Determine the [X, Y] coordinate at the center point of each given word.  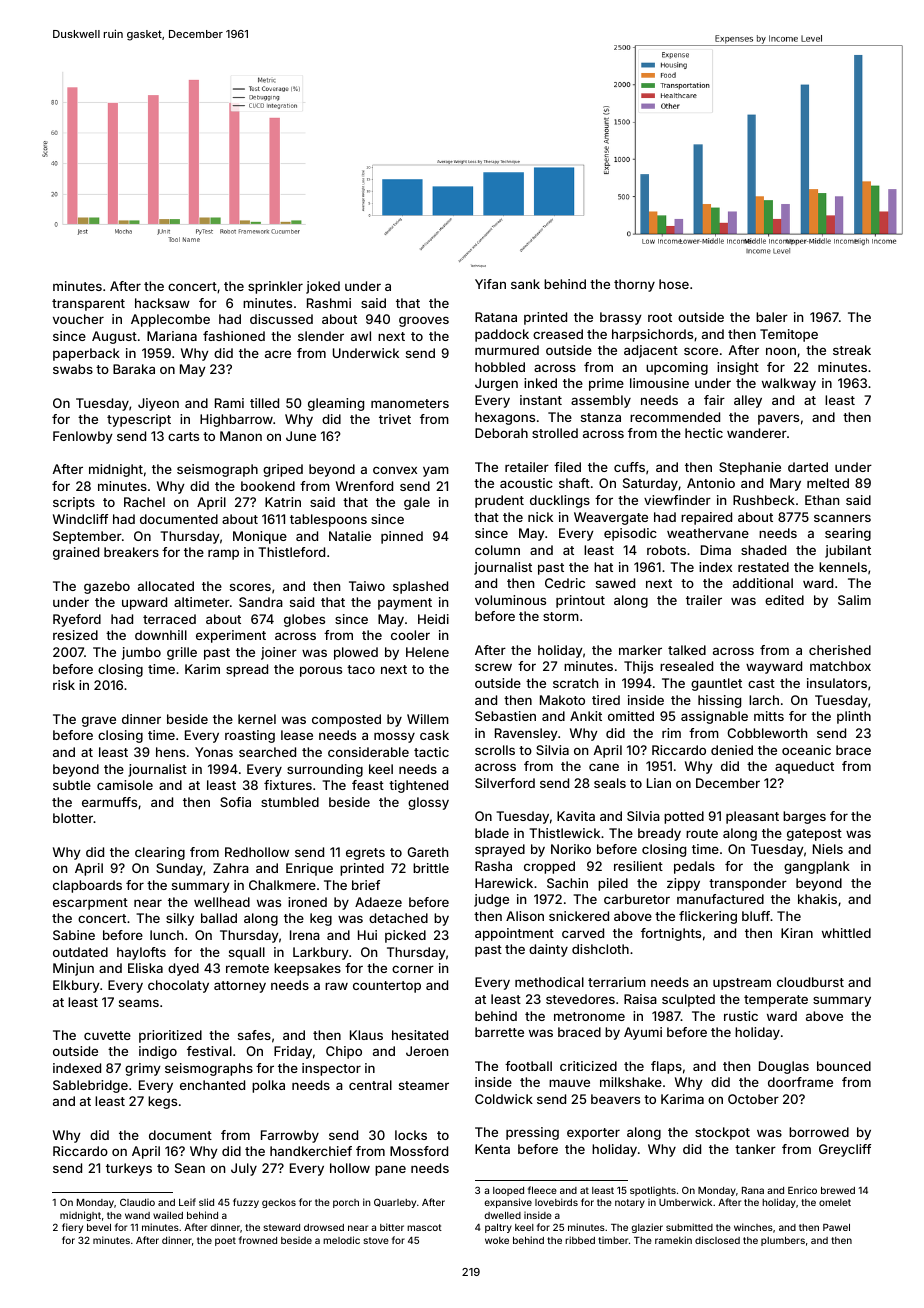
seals [610, 783]
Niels [828, 849]
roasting [250, 736]
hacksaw [162, 303]
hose [674, 284]
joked [323, 287]
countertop [387, 987]
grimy [143, 1069]
